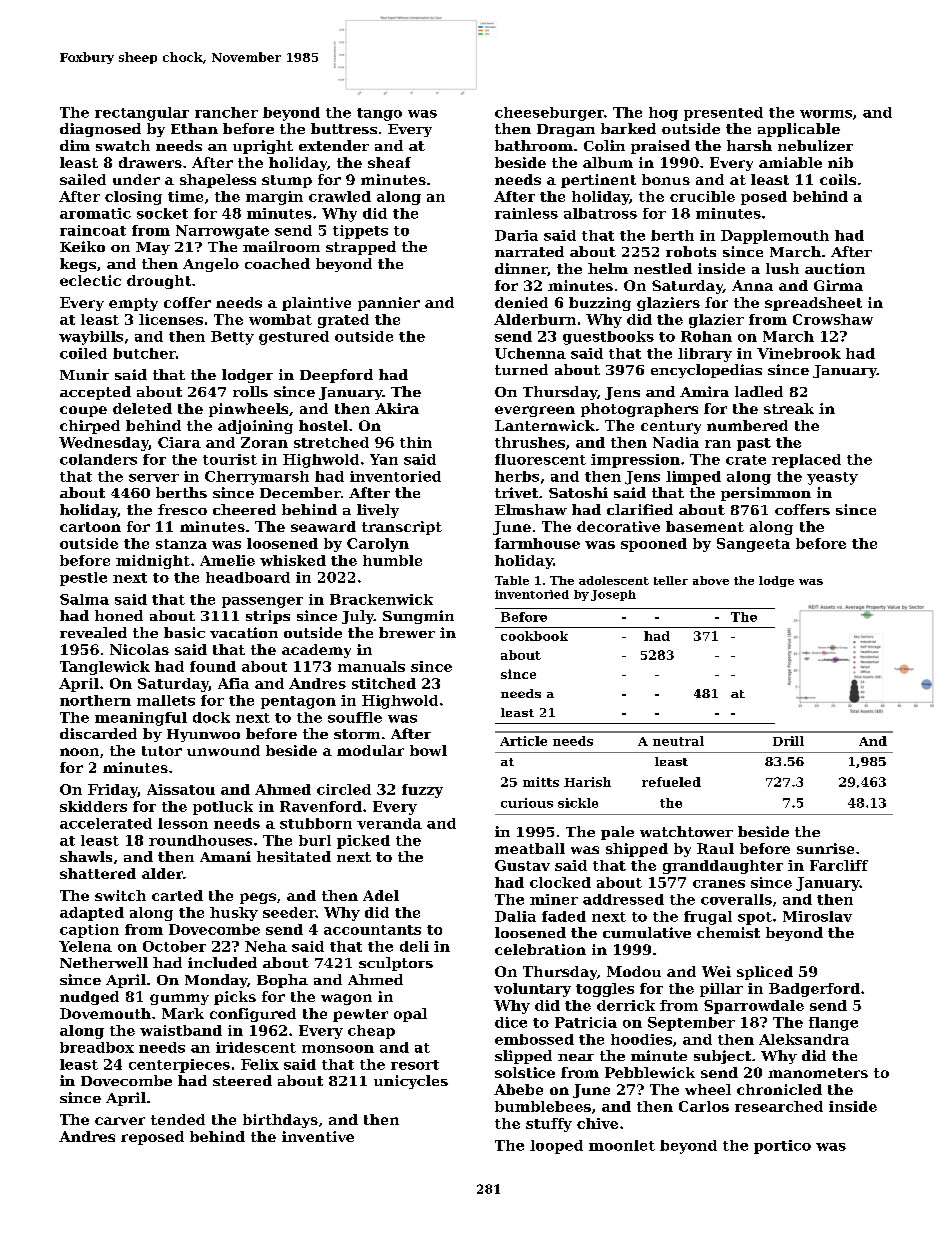  What do you see at coordinates (671, 782) in the image?
I see `refueled` at bounding box center [671, 782].
